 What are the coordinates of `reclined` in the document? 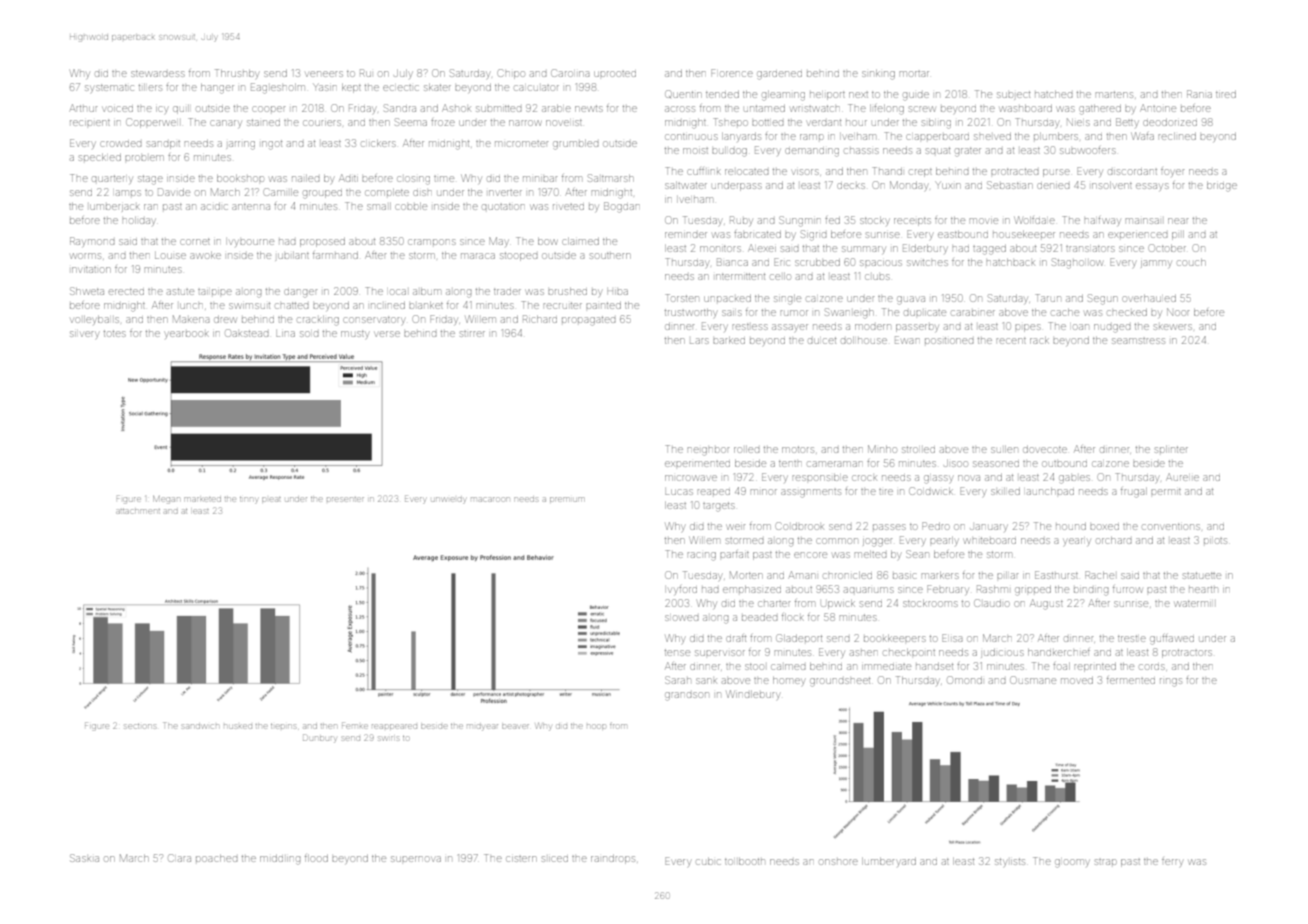 It's located at (1177, 136).
